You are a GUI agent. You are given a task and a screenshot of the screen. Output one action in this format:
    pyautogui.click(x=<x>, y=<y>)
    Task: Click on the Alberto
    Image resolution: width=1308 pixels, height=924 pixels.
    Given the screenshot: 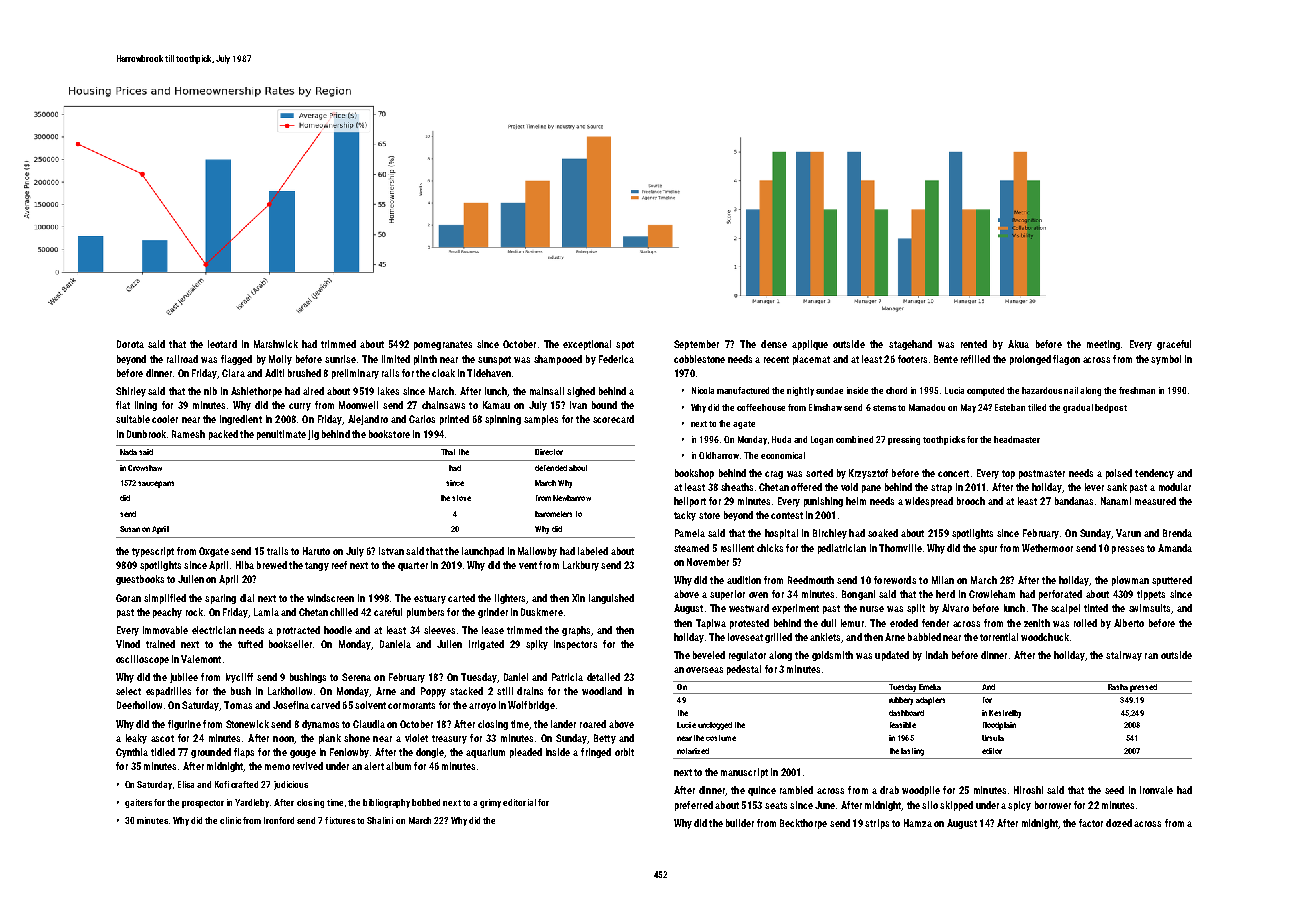 What is the action you would take?
    pyautogui.click(x=1129, y=623)
